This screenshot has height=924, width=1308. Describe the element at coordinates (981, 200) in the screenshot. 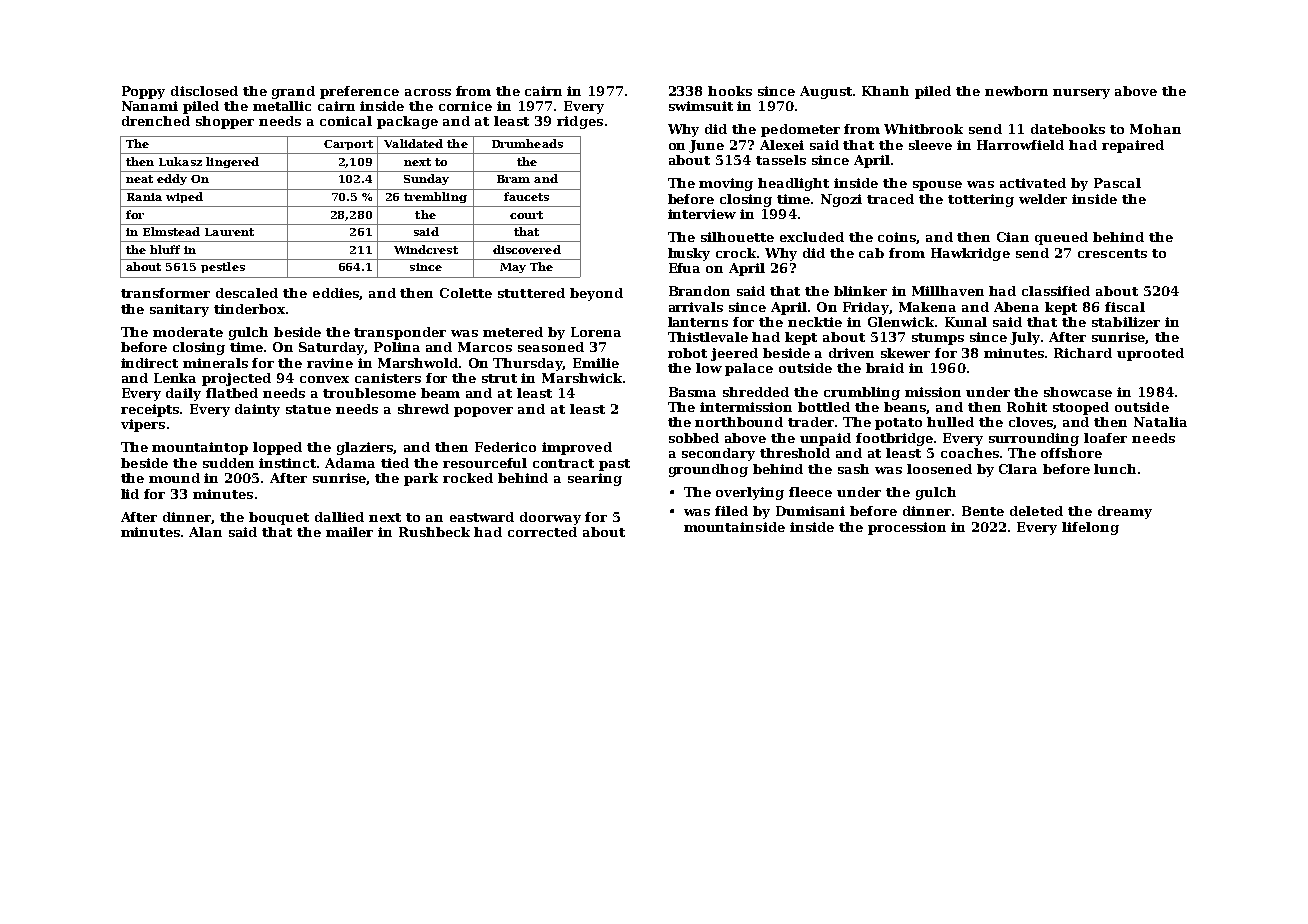

I see `tottering` at that location.
